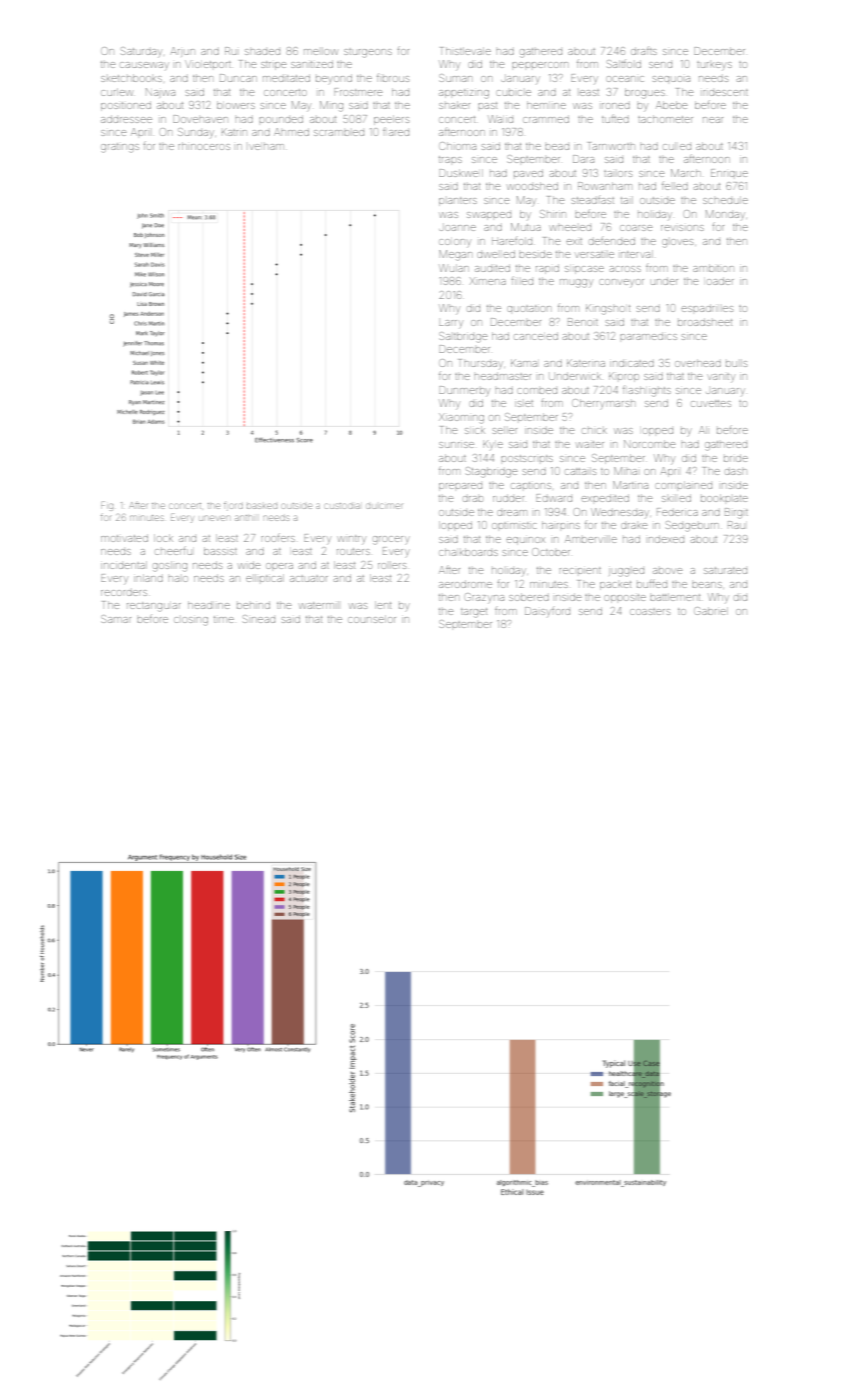 This image has width=849, height=1400. I want to click on closing, so click(191, 621).
